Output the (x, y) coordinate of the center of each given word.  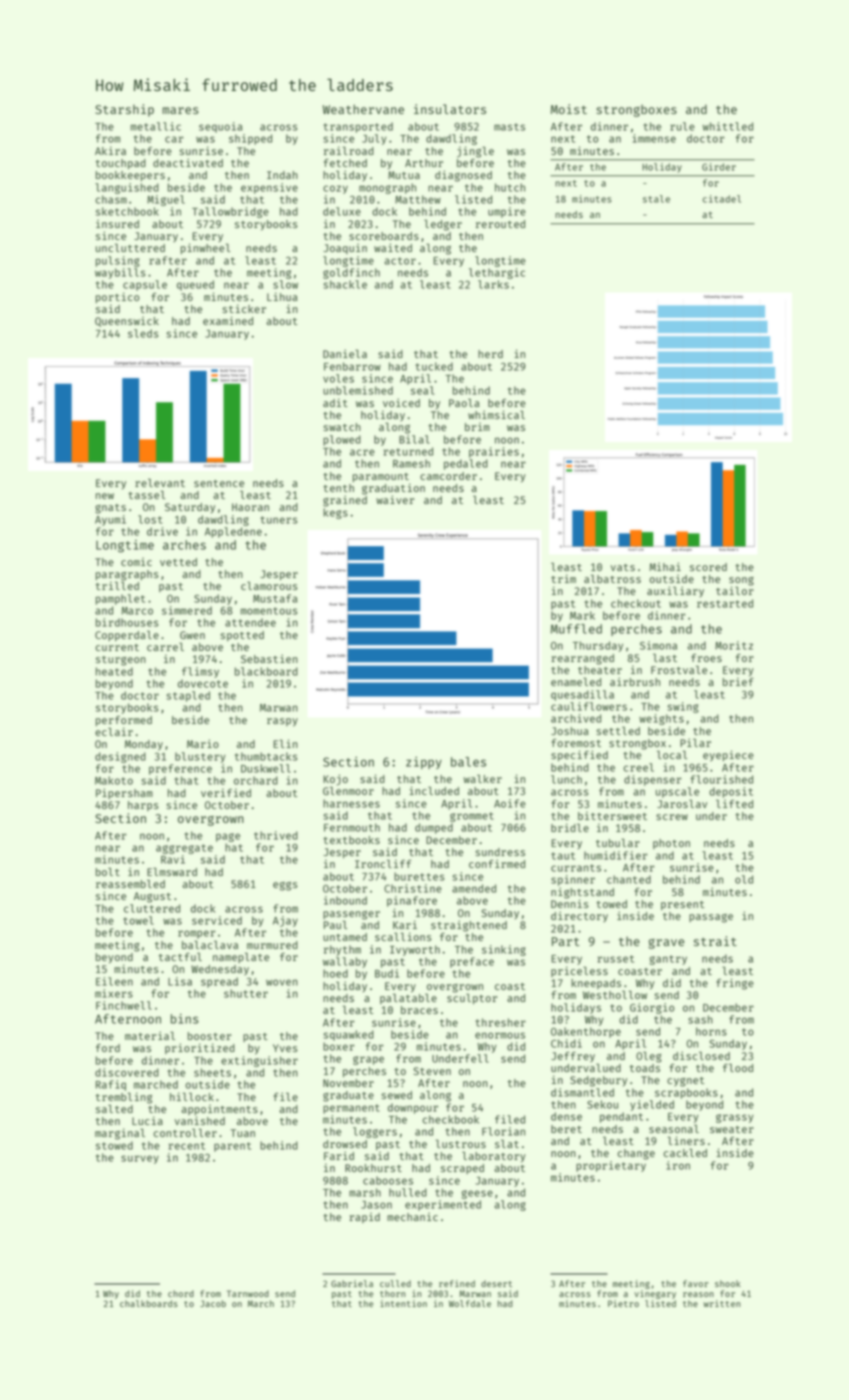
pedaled (466, 464)
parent (232, 1147)
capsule (145, 285)
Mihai (665, 566)
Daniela (345, 353)
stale (656, 199)
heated (114, 671)
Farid (339, 1155)
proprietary (611, 1166)
